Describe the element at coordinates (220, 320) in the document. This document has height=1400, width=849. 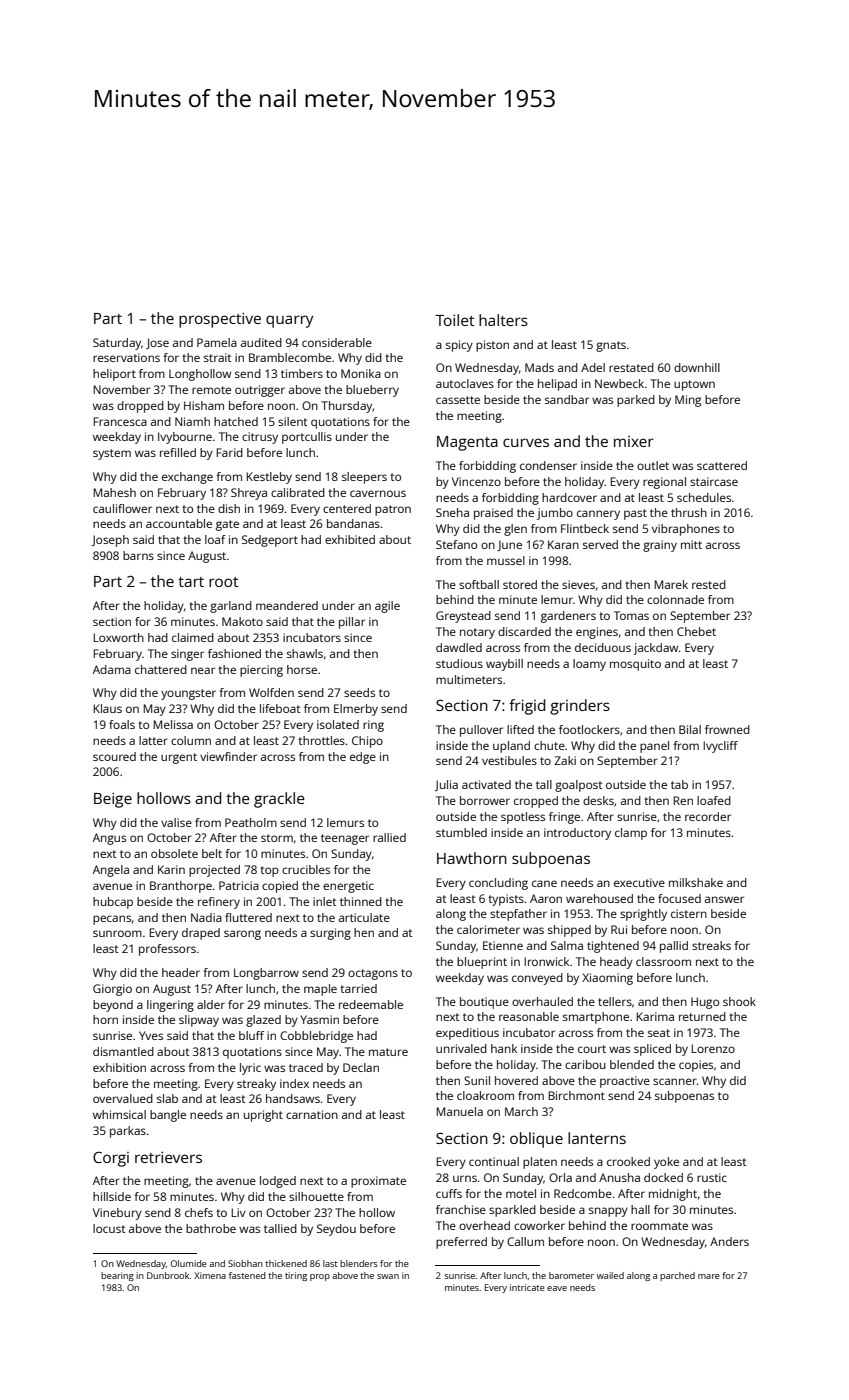
I see `prospective` at that location.
